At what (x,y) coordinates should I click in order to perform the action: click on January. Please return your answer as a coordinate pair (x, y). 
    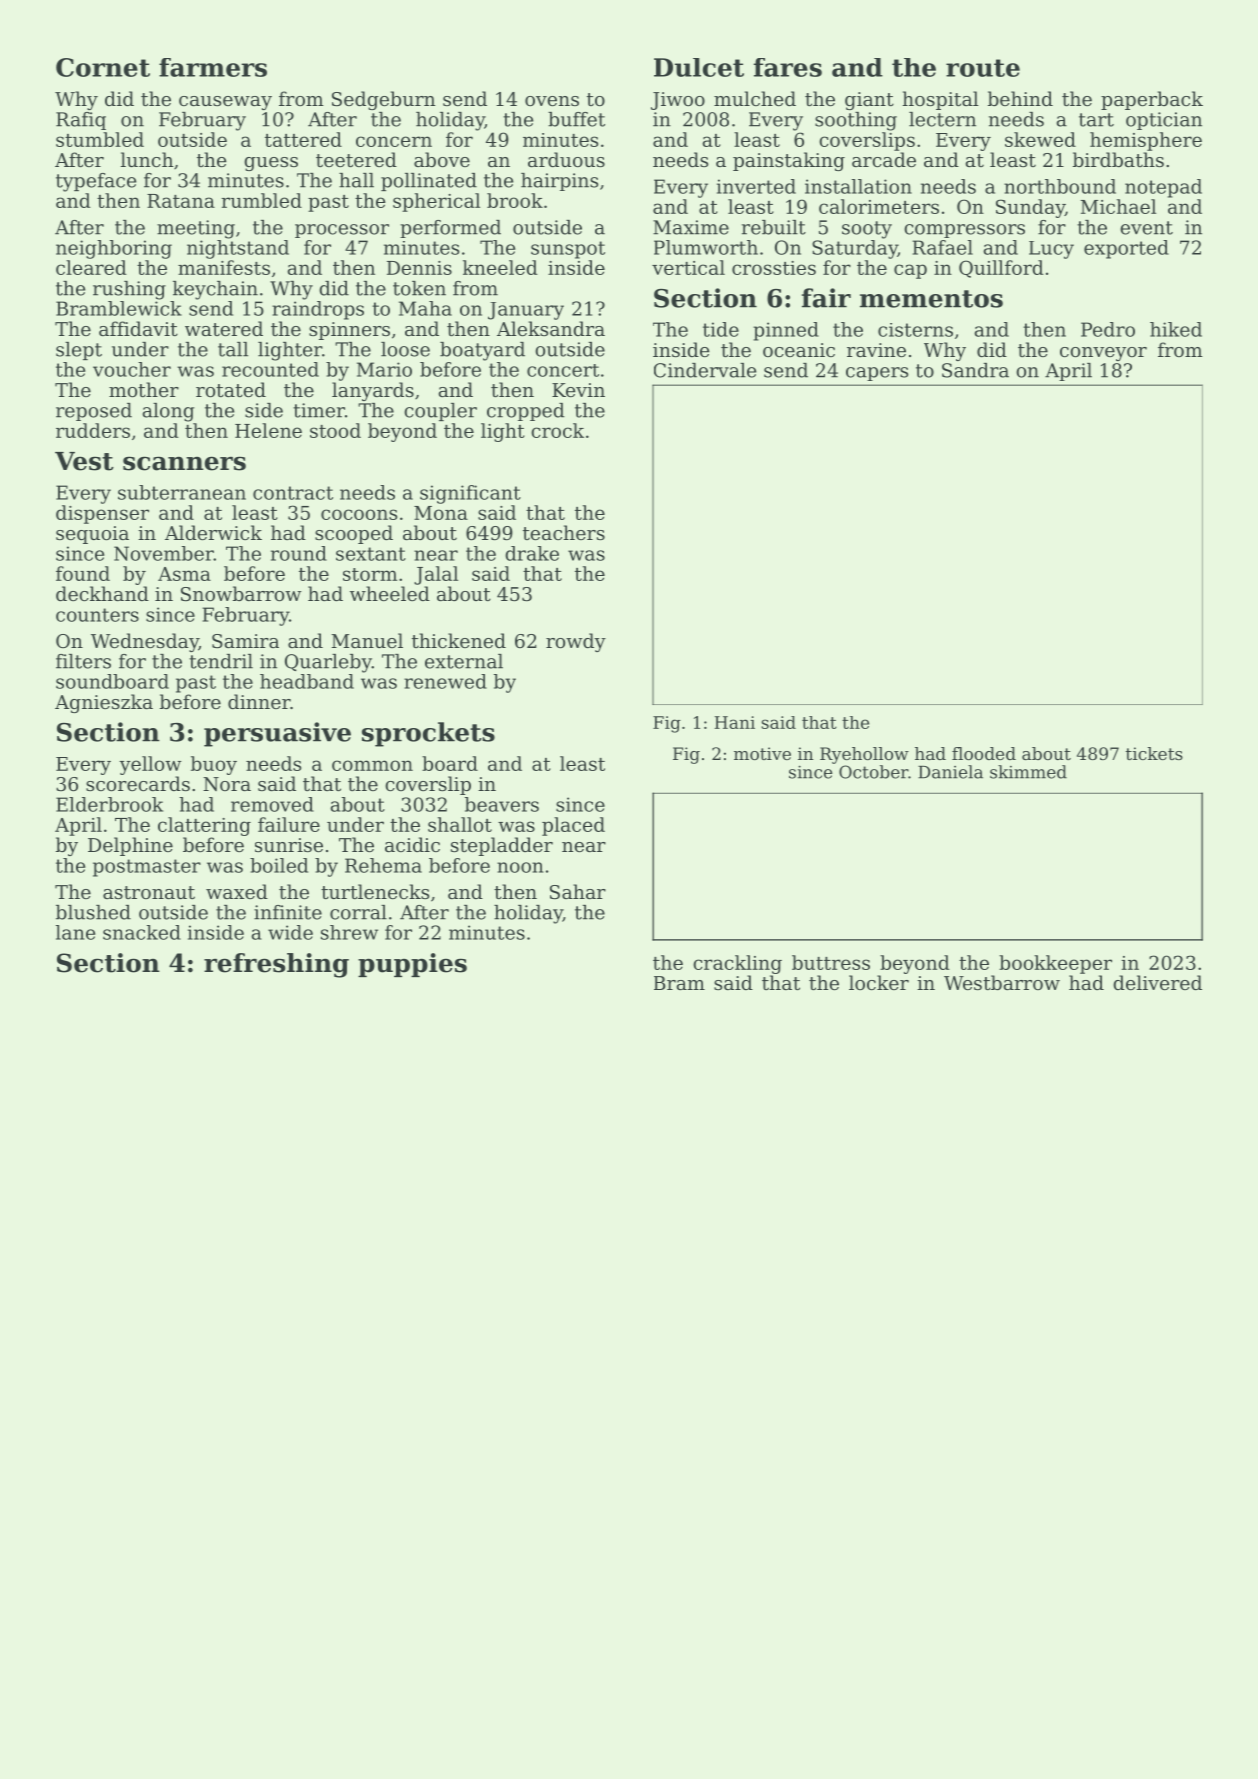
    Looking at the image, I should click on (526, 311).
